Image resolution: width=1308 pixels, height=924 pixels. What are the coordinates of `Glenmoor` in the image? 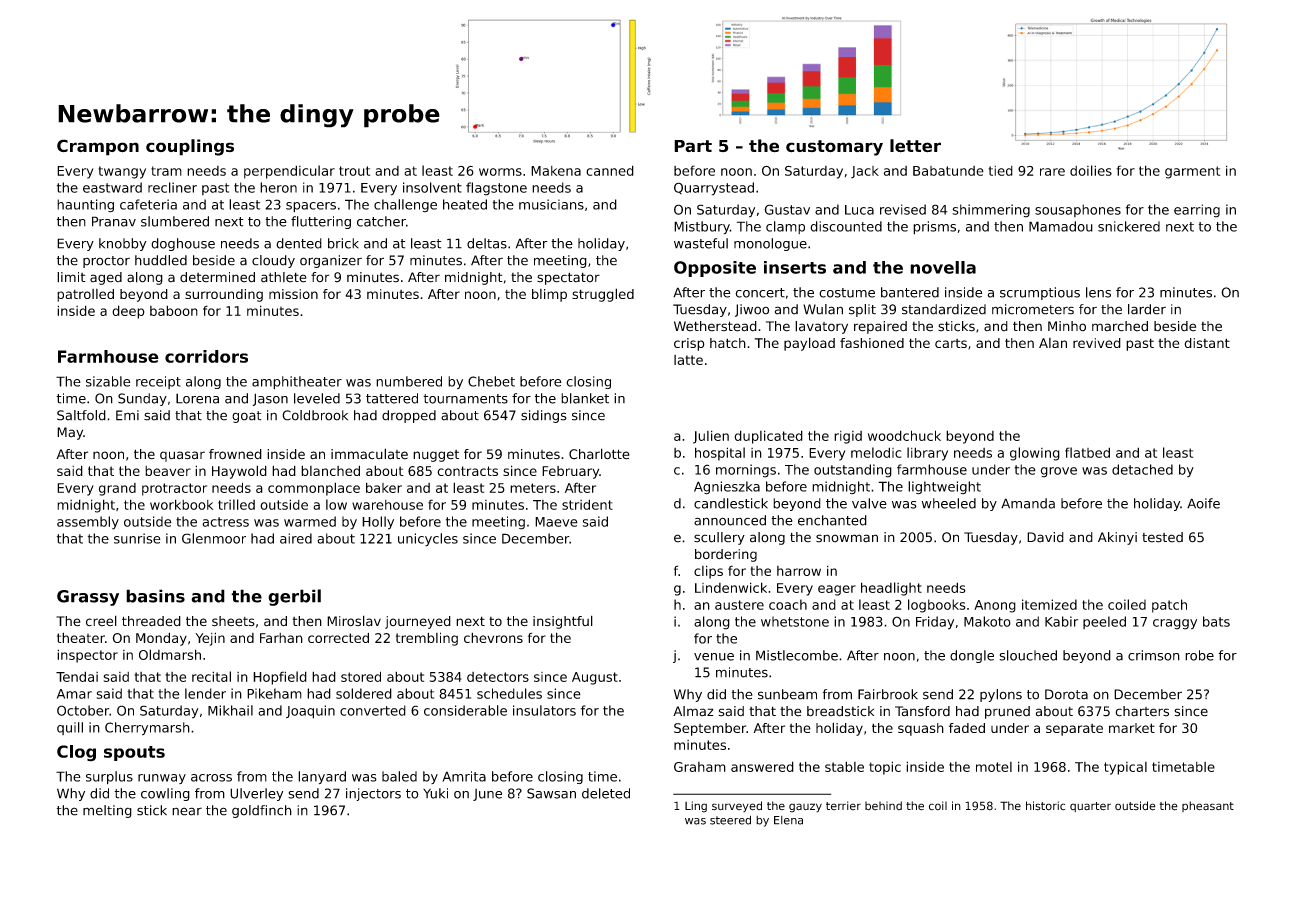 It's located at (214, 538).
